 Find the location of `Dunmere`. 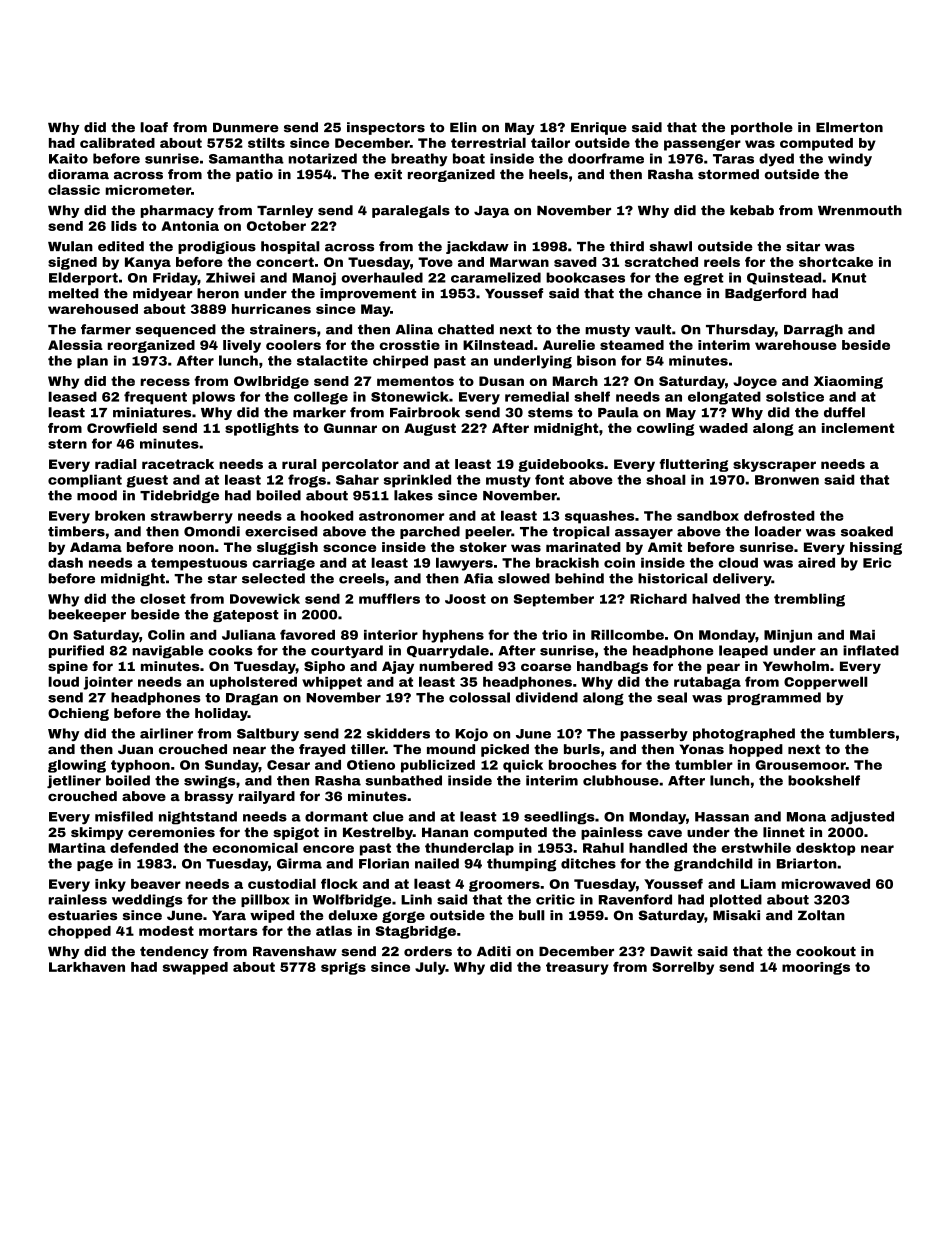

Dunmere is located at coordinates (246, 128).
